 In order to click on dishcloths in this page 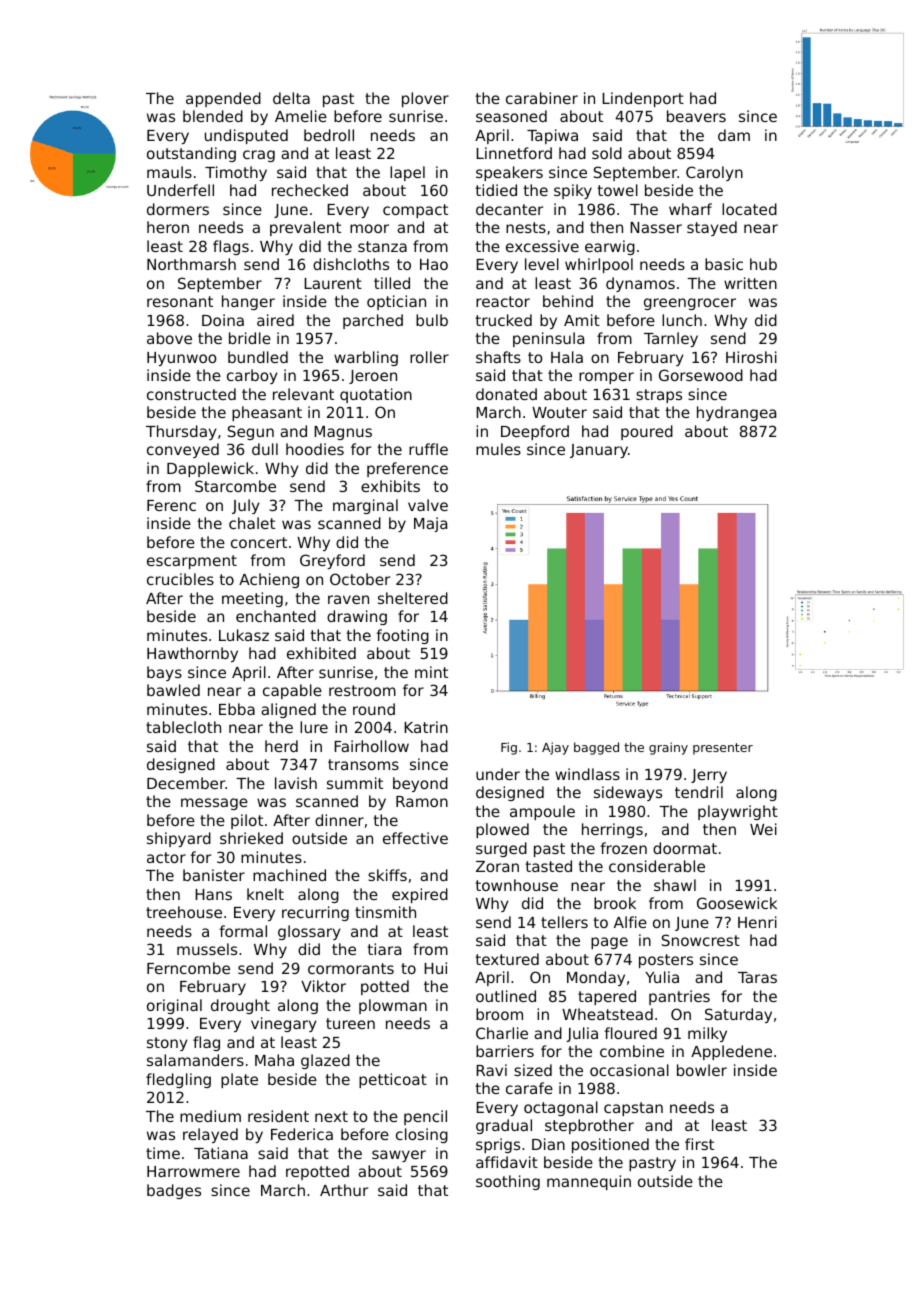, I will do `click(351, 264)`.
